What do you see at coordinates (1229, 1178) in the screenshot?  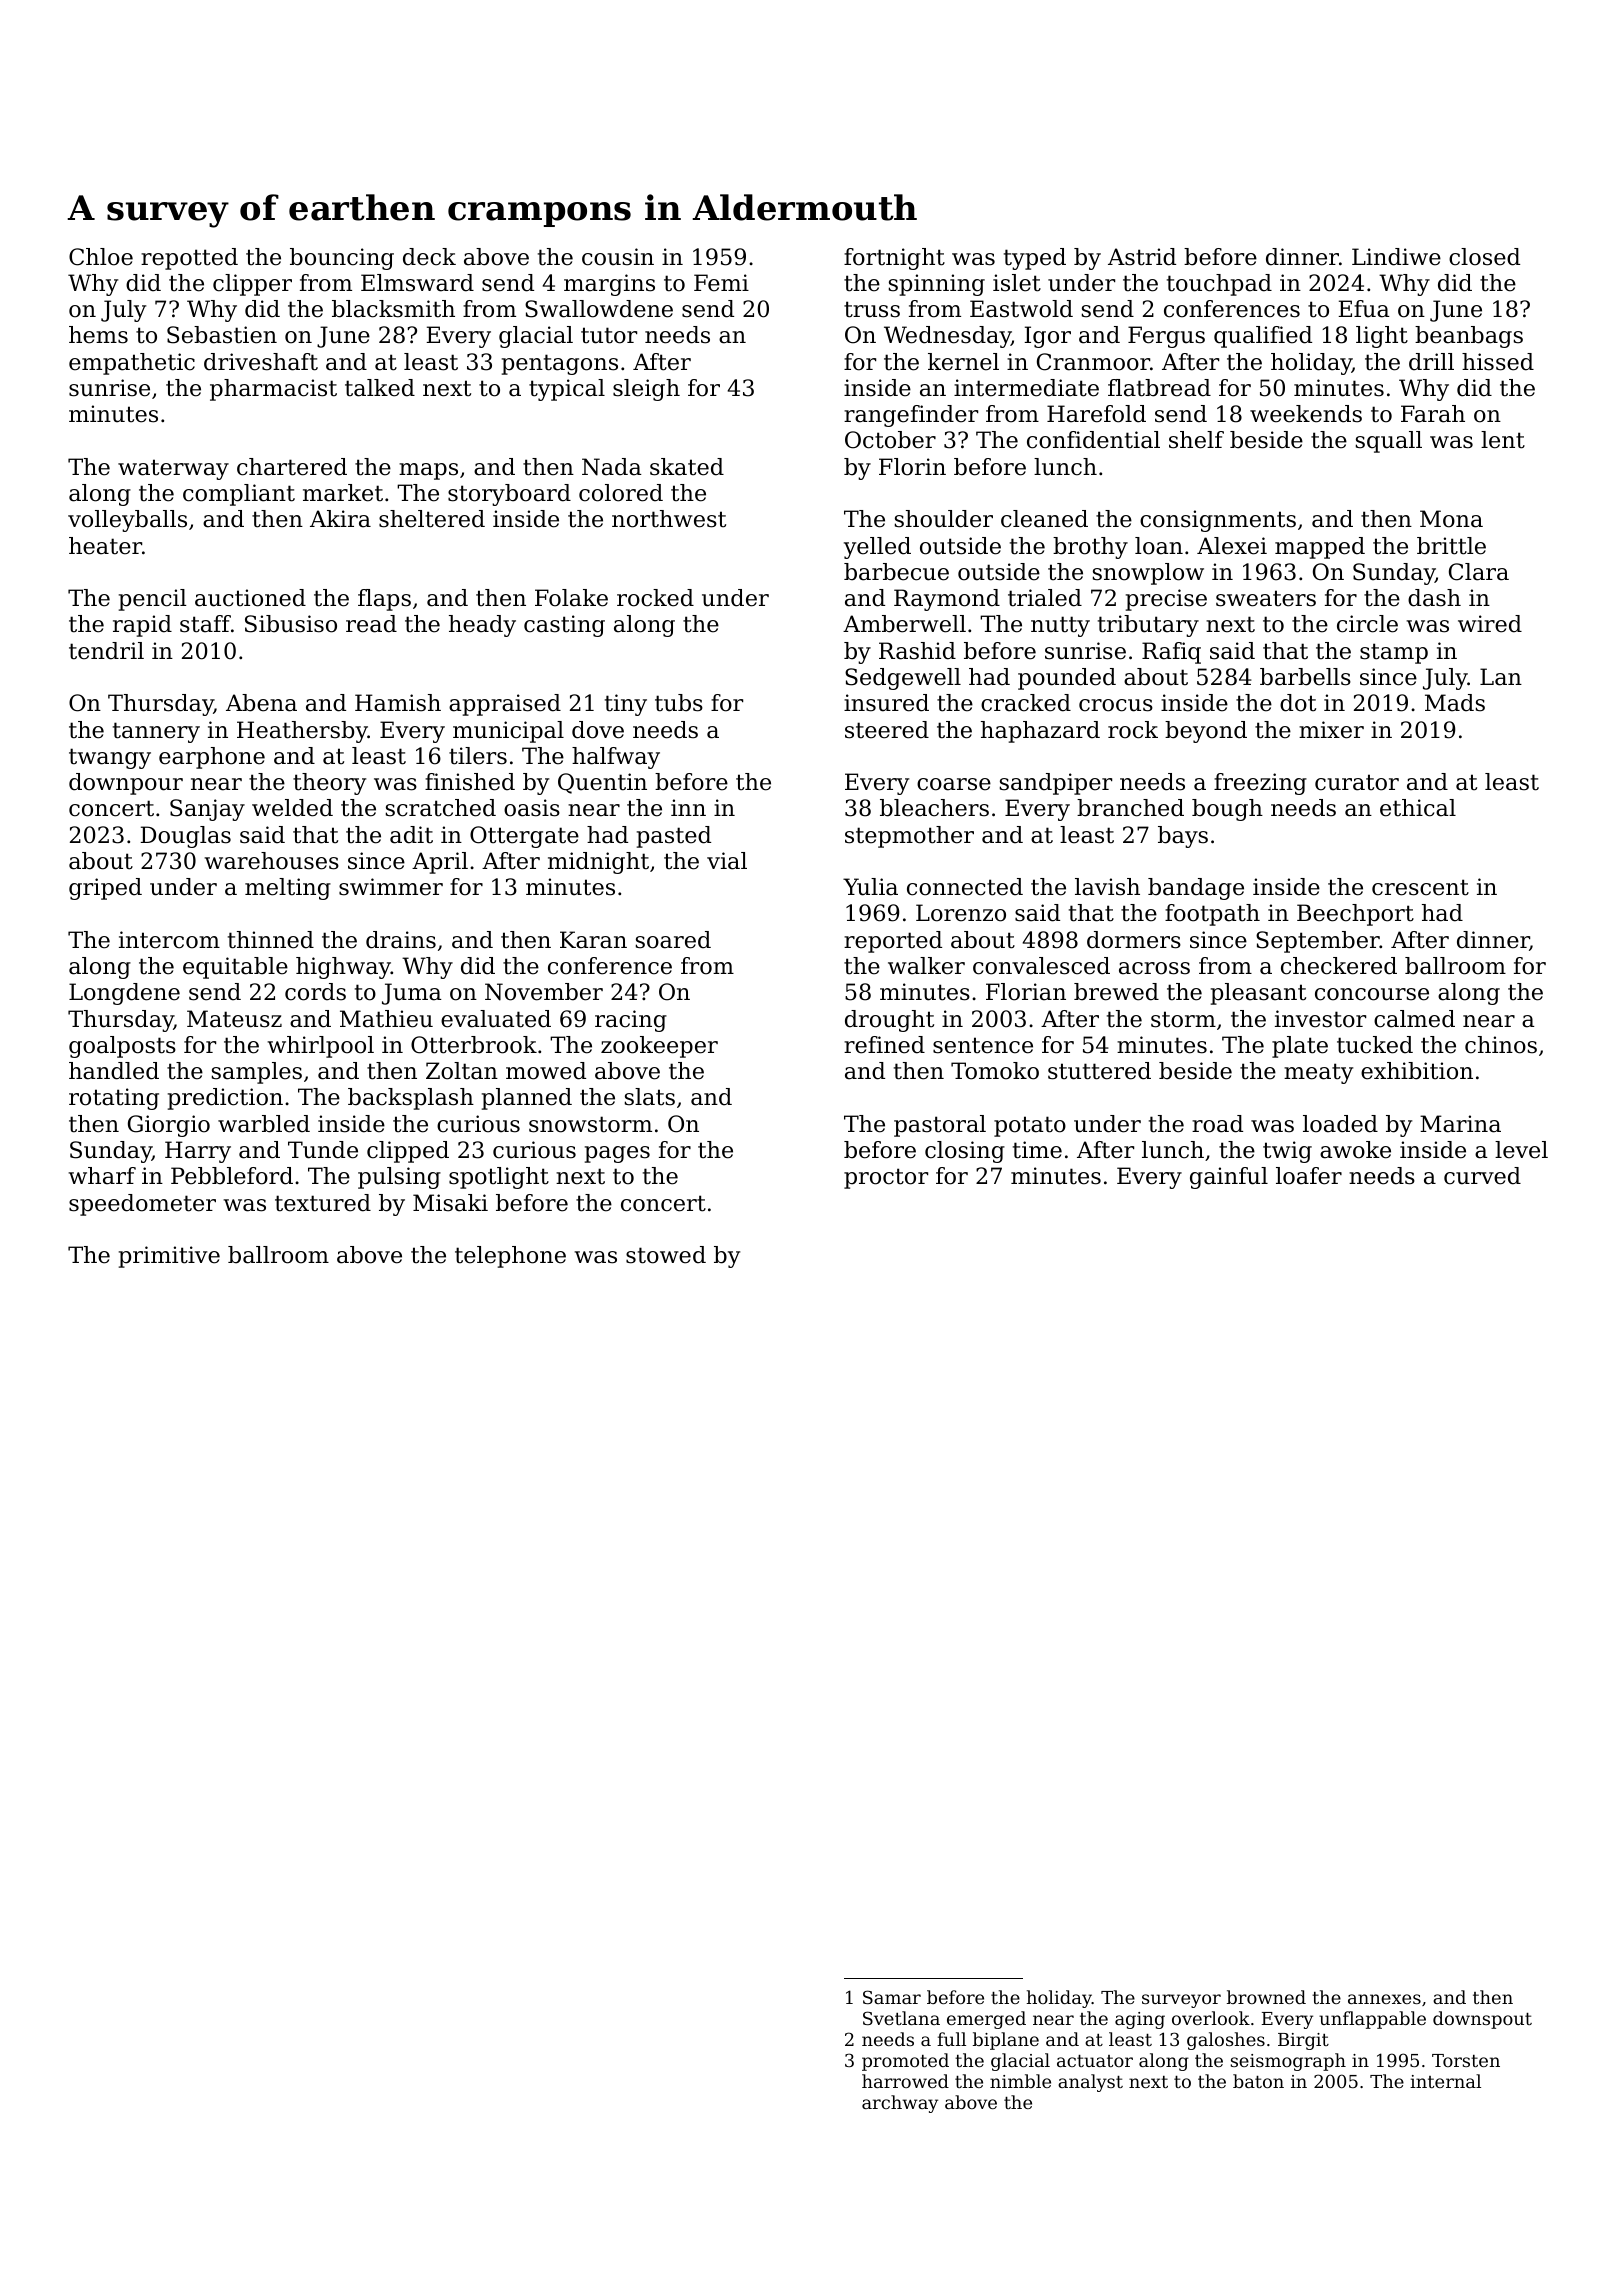 I see `gainful` at bounding box center [1229, 1178].
